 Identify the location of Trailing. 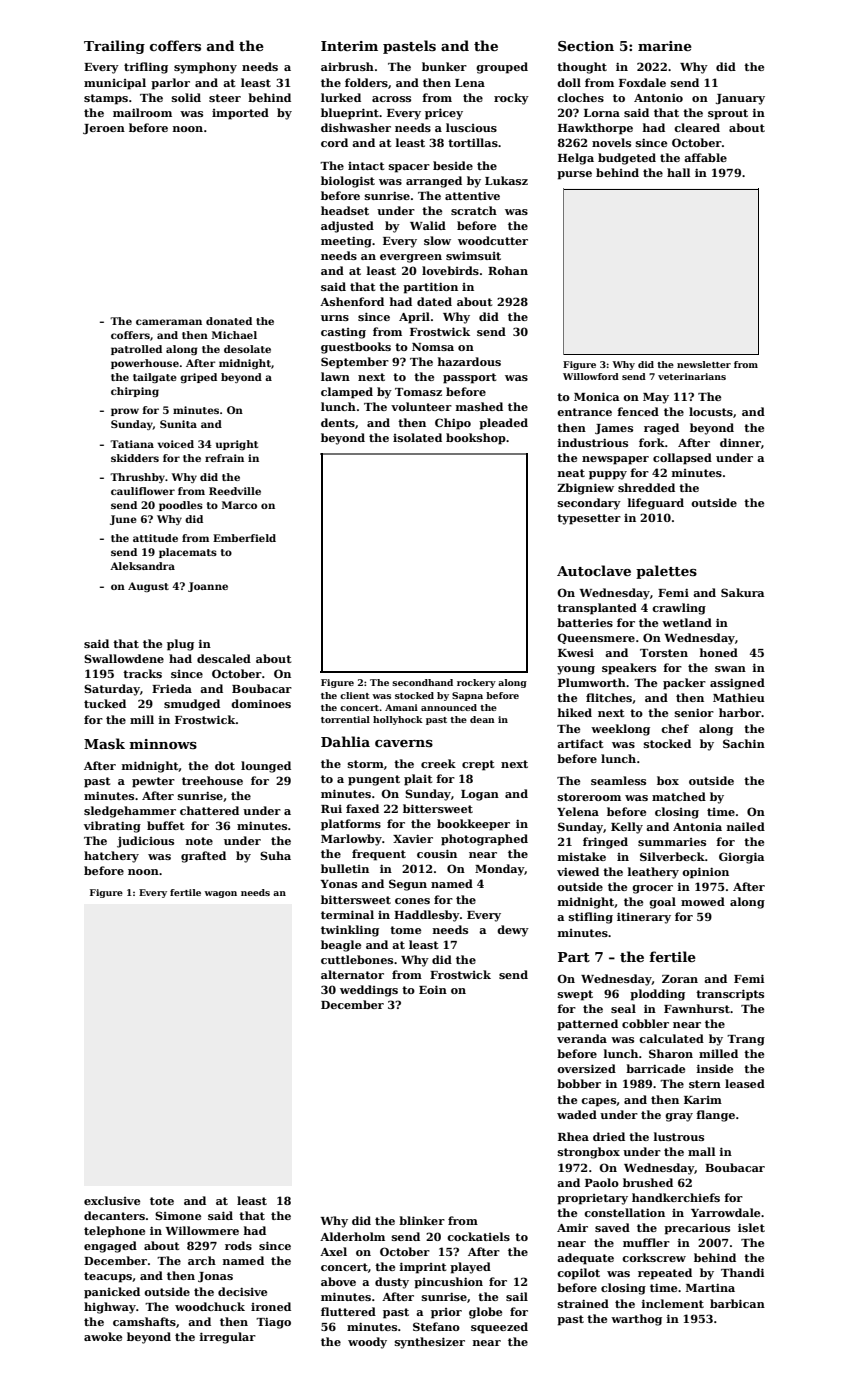
(114, 47).
